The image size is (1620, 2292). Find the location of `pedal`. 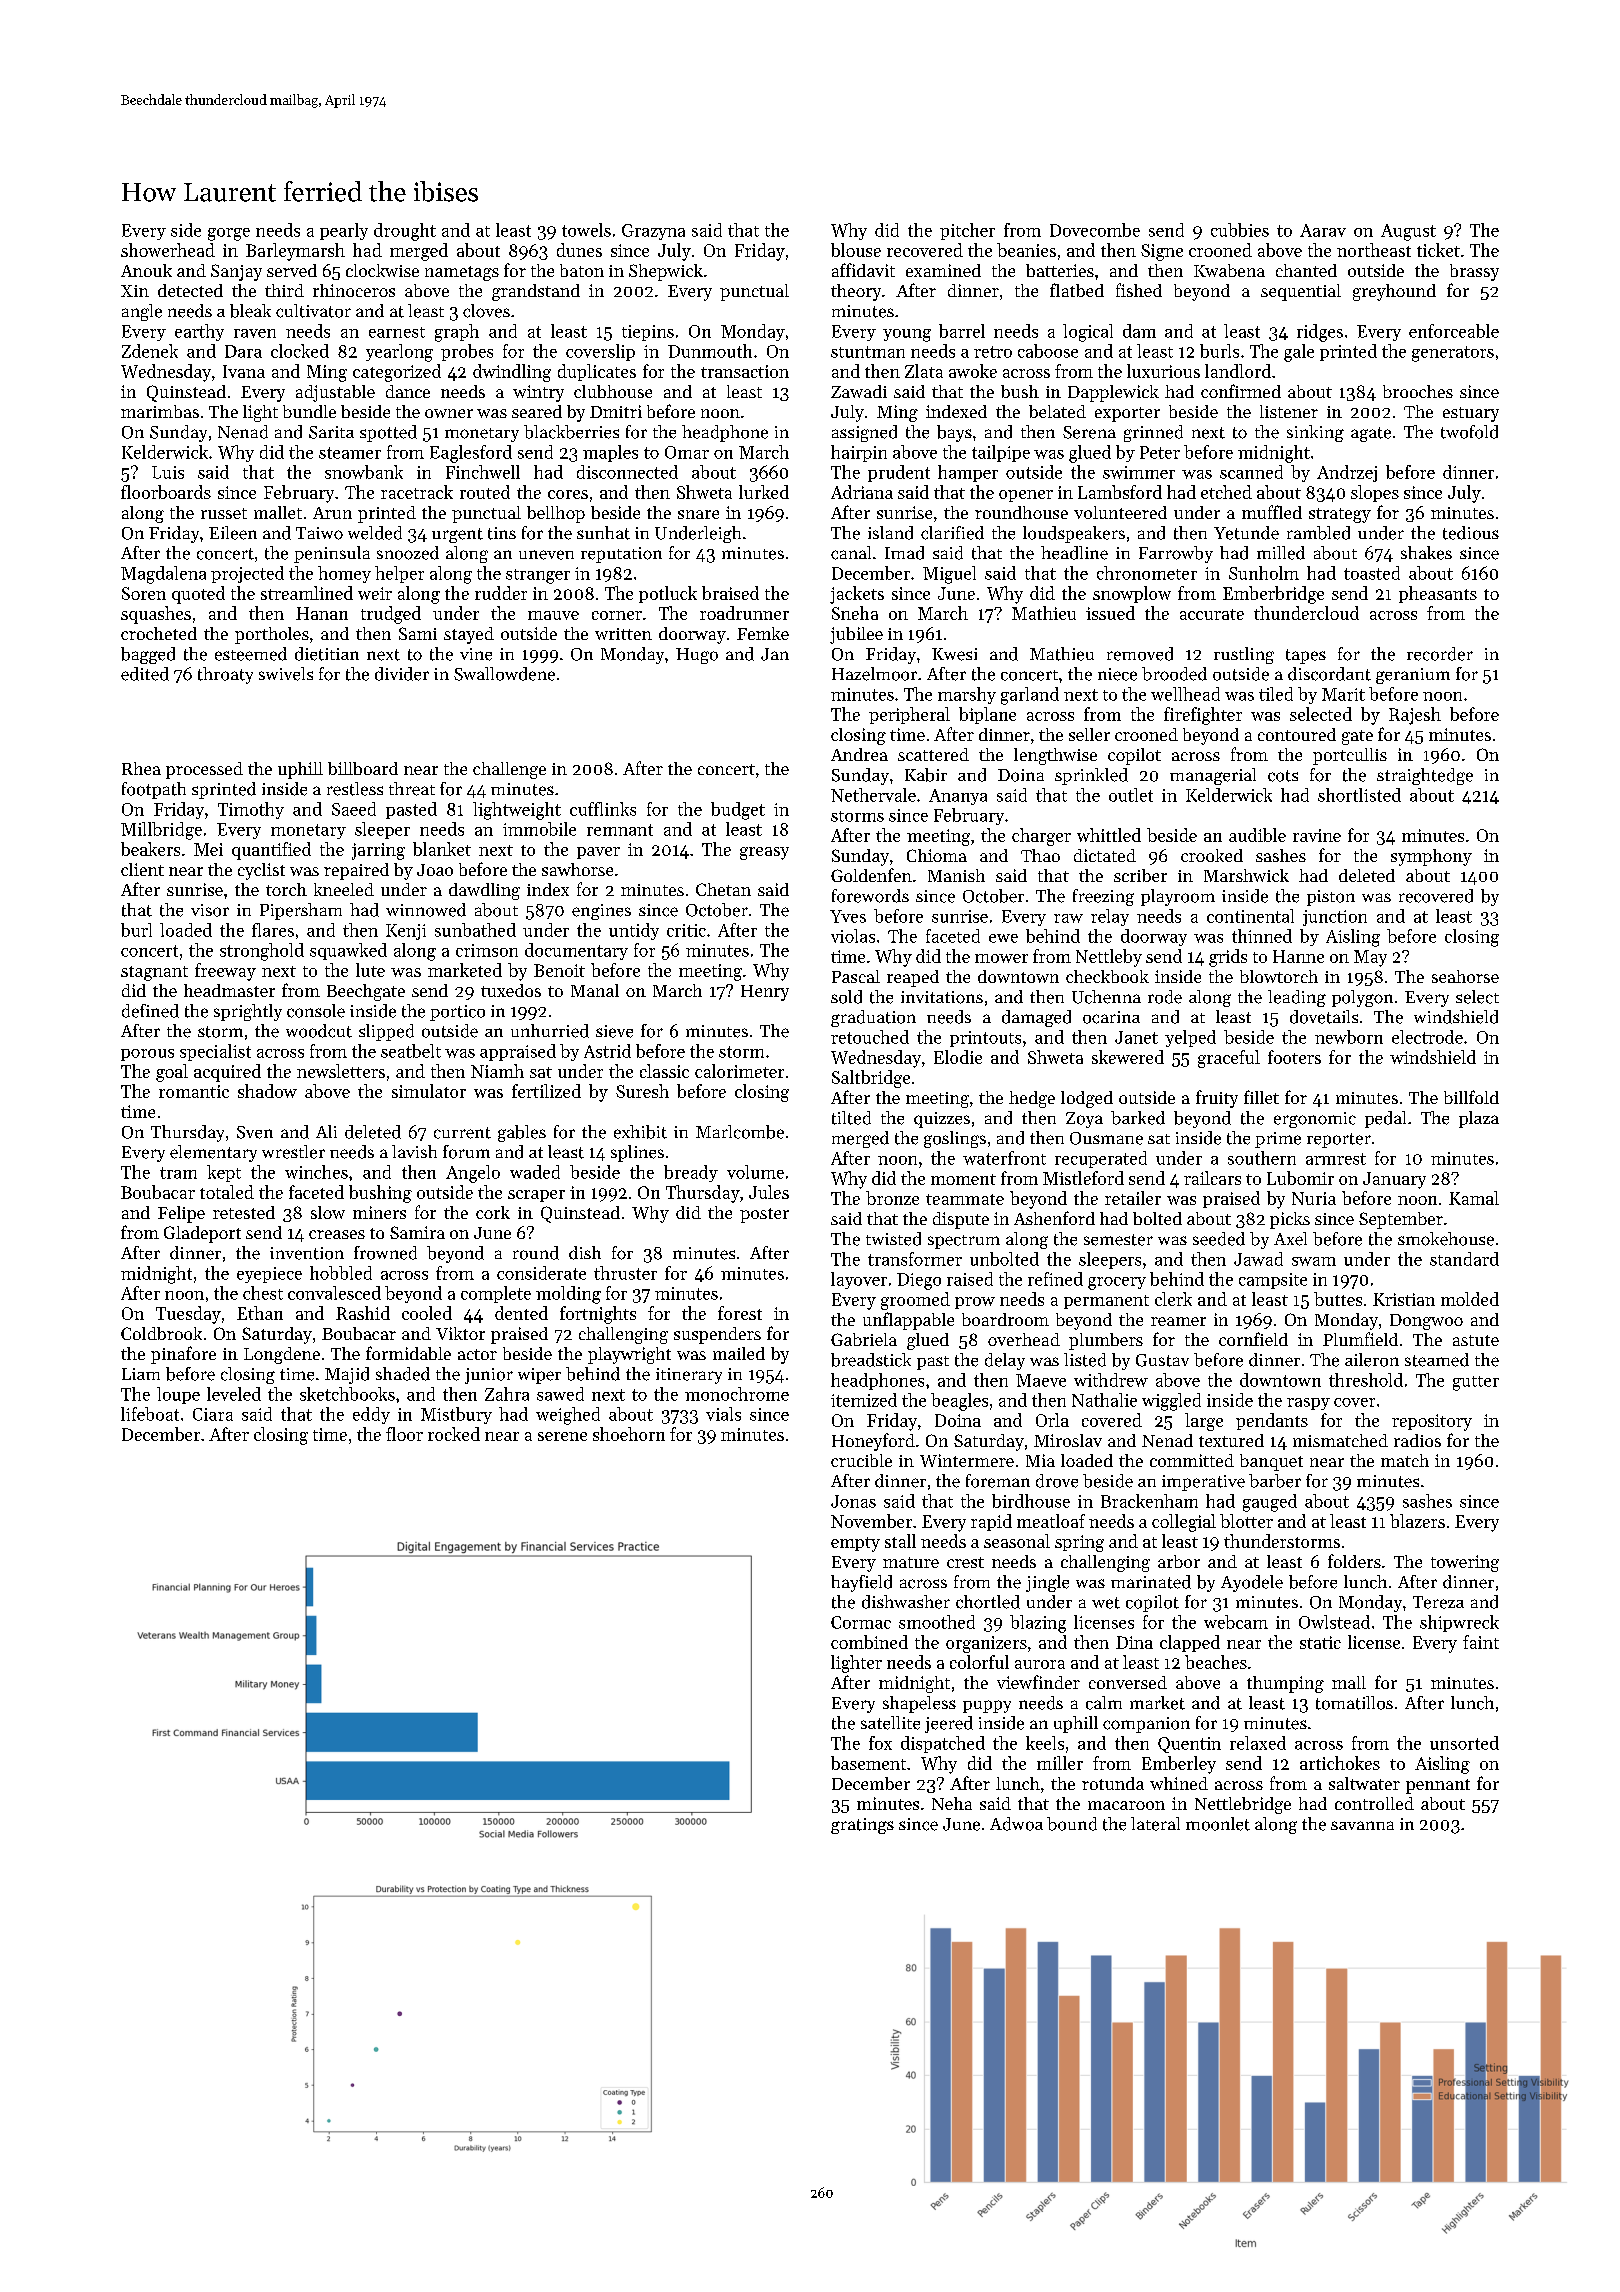

pedal is located at coordinates (1385, 1119).
